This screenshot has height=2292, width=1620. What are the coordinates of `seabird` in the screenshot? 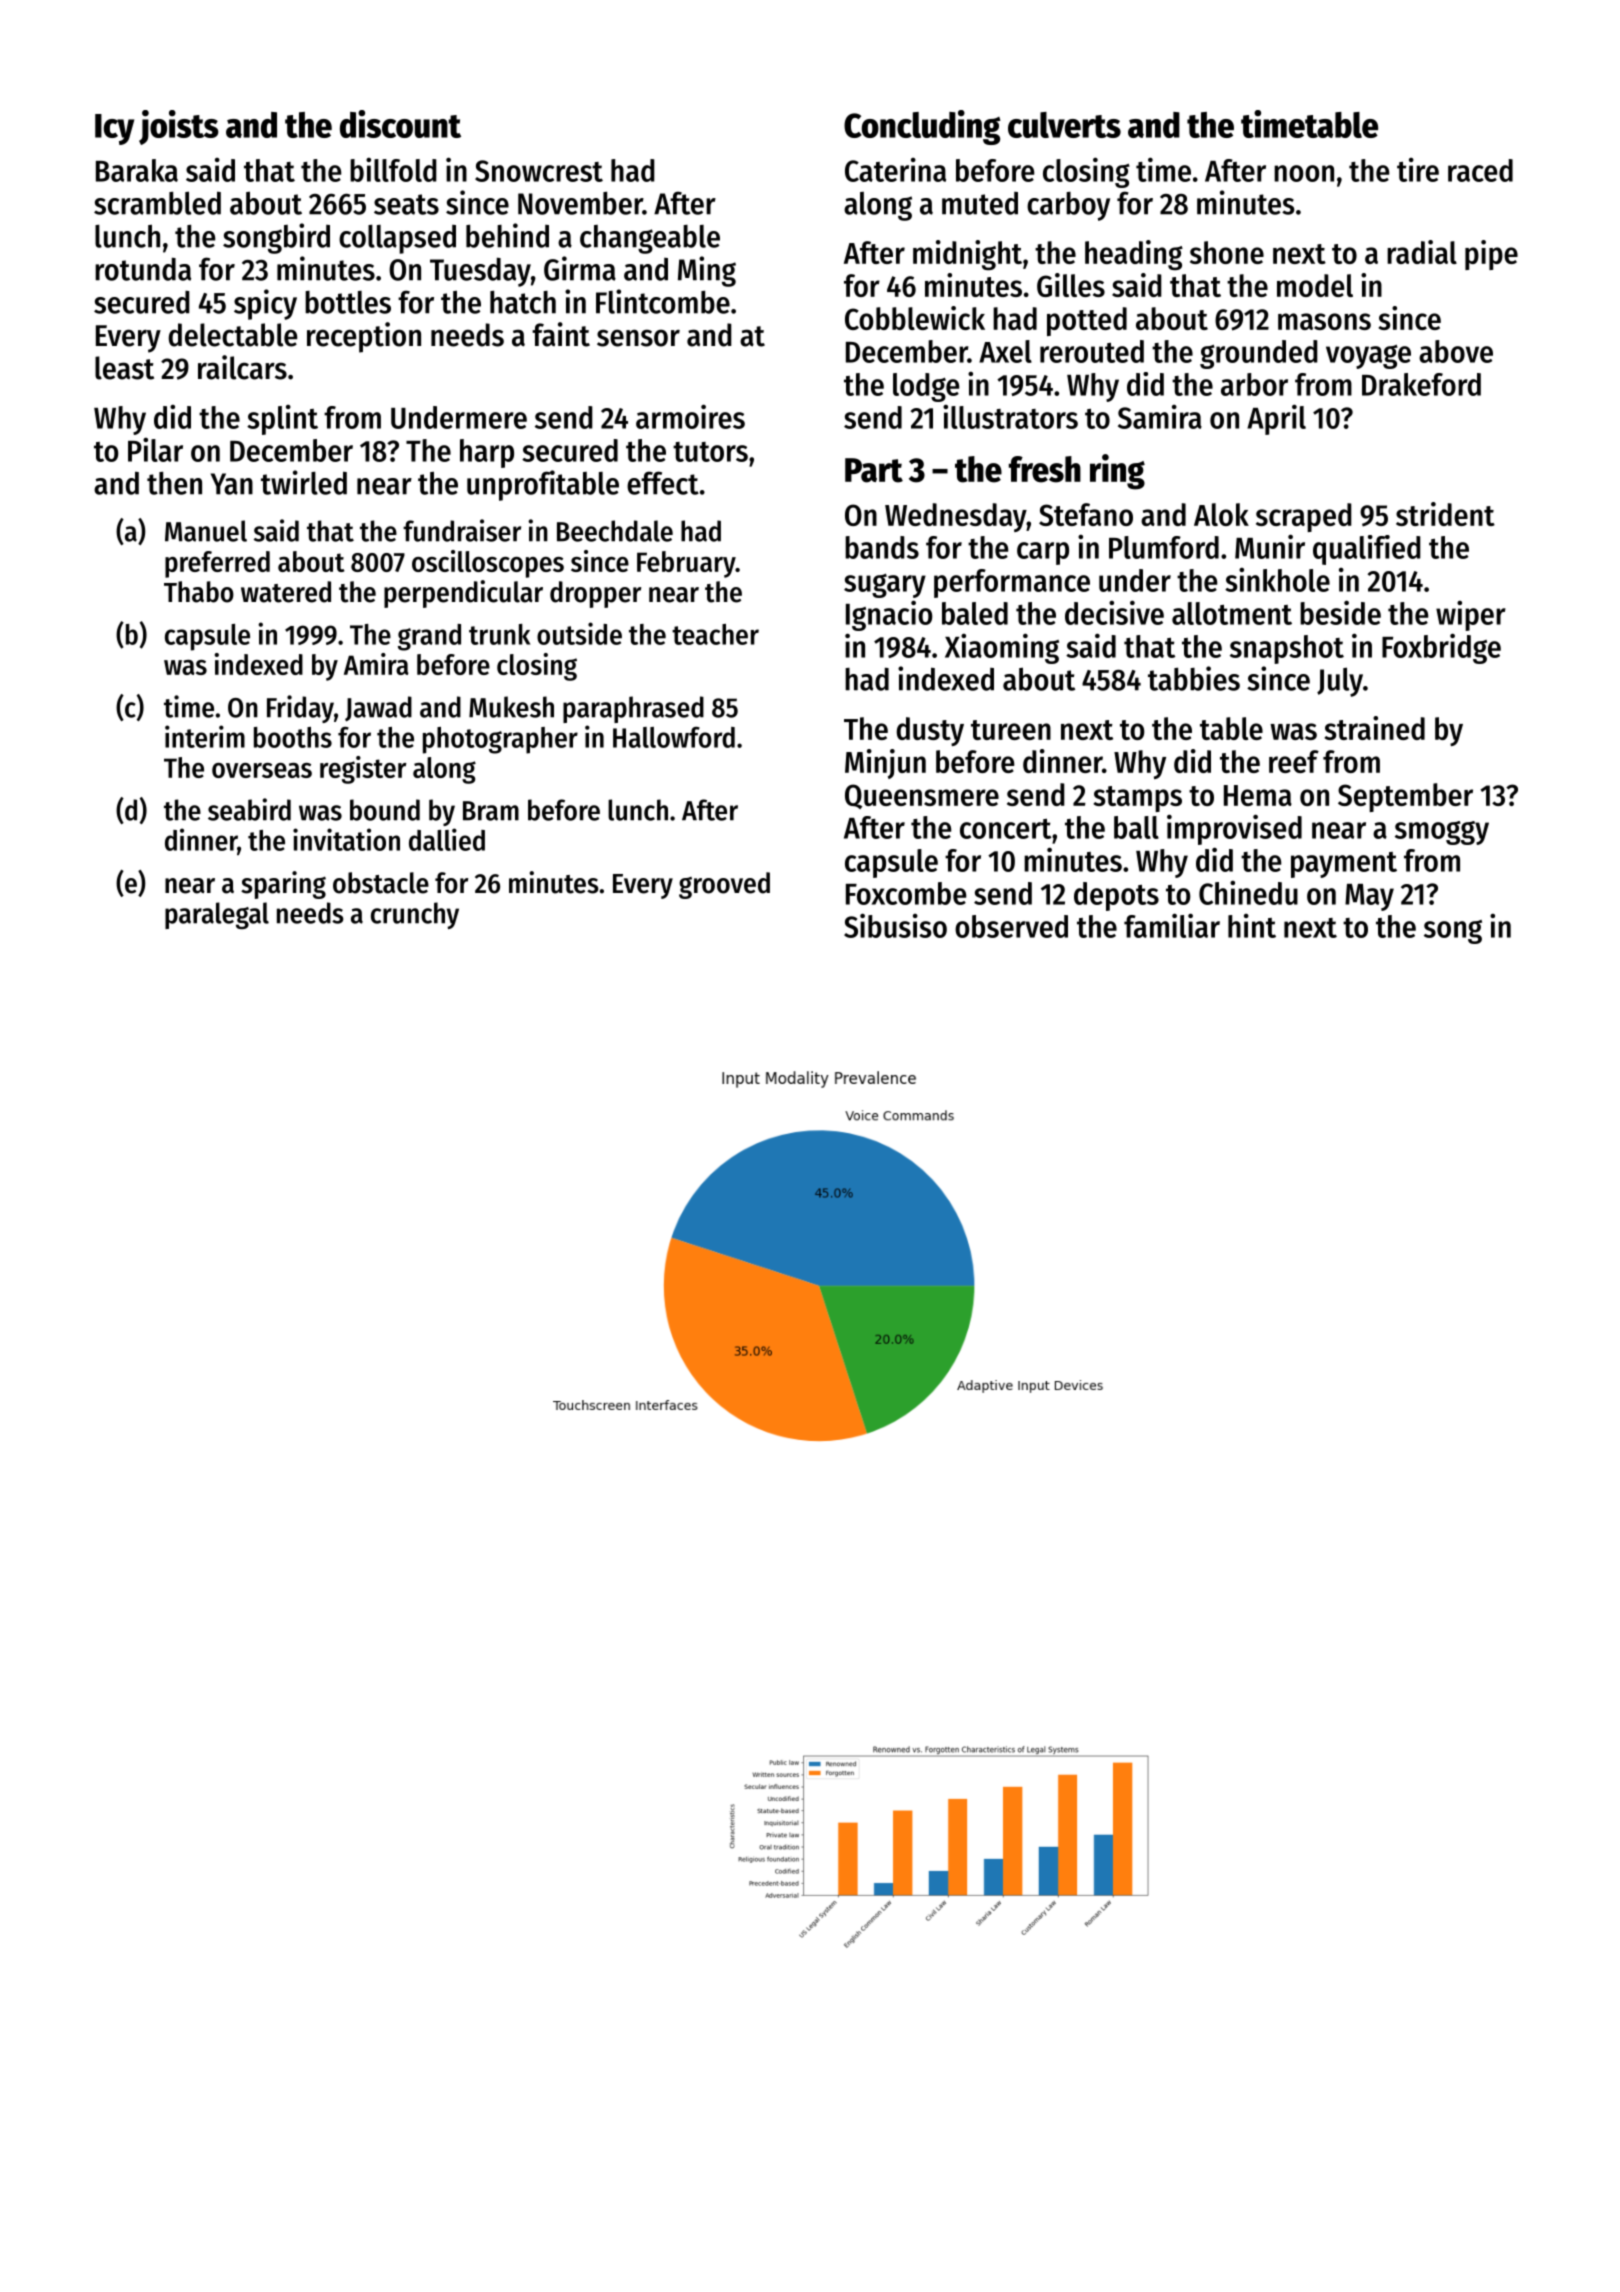 It's located at (249, 809).
